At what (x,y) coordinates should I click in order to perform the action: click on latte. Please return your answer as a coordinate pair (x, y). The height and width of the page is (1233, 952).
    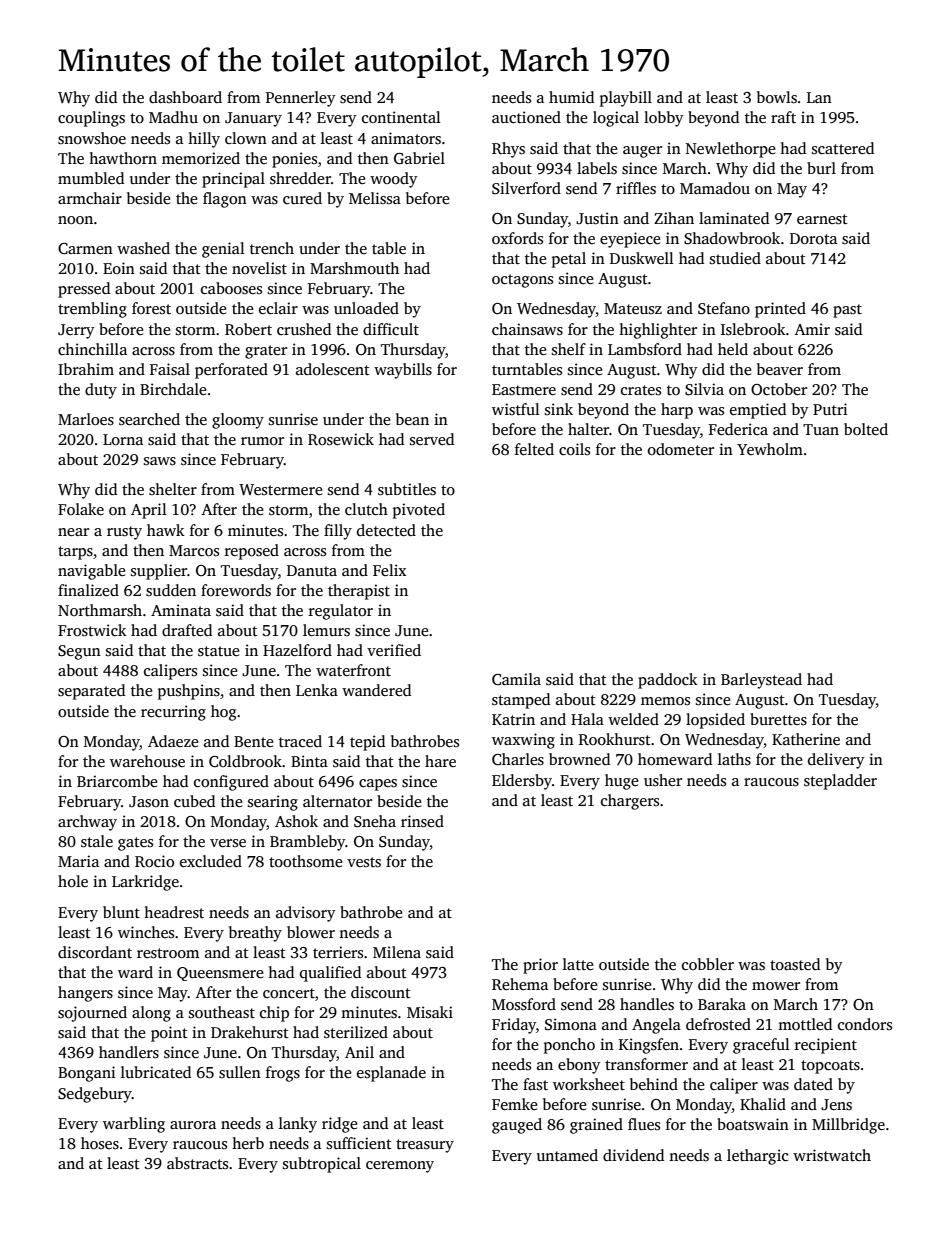
    Looking at the image, I should click on (578, 964).
